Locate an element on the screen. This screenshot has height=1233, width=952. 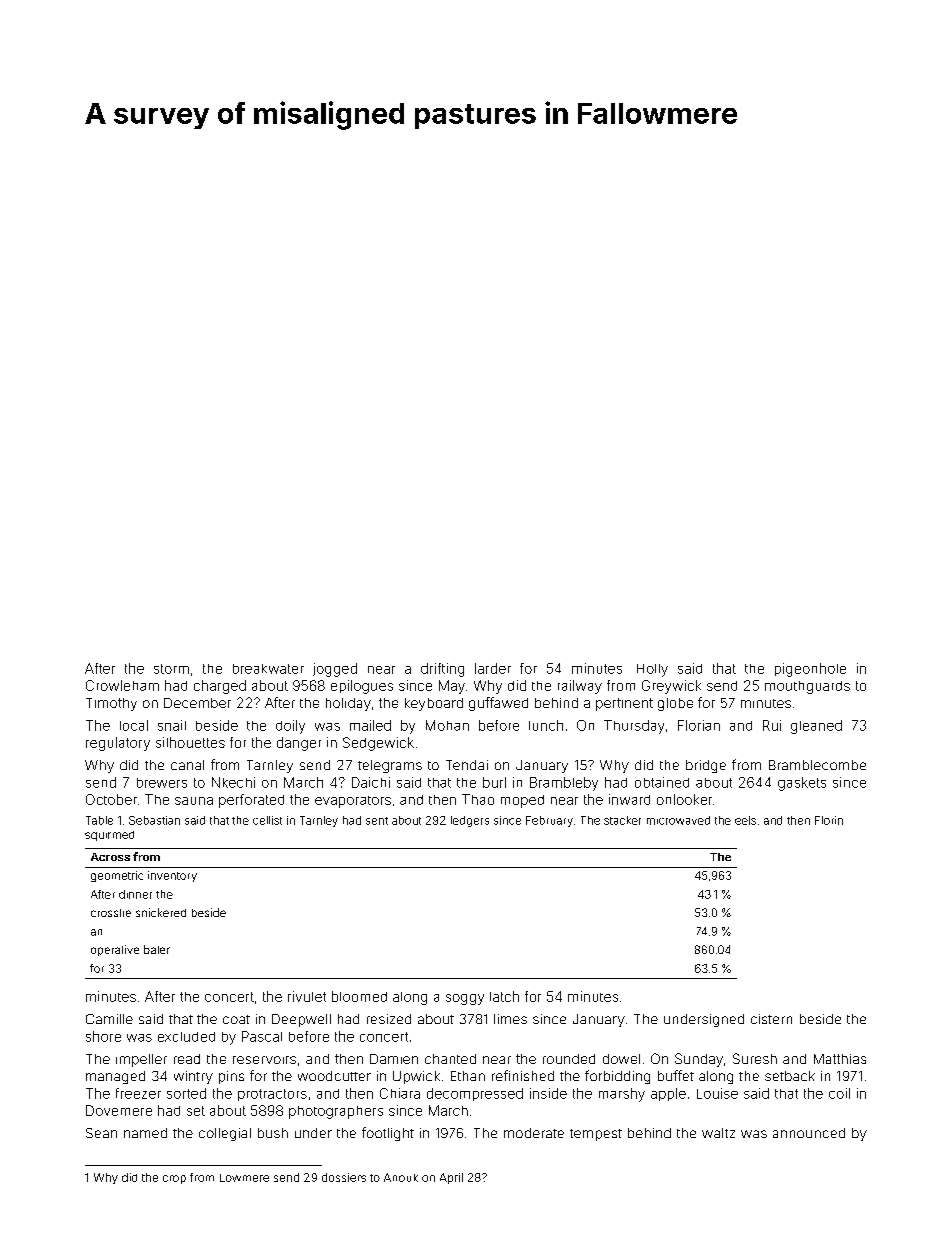
snail is located at coordinates (172, 725).
